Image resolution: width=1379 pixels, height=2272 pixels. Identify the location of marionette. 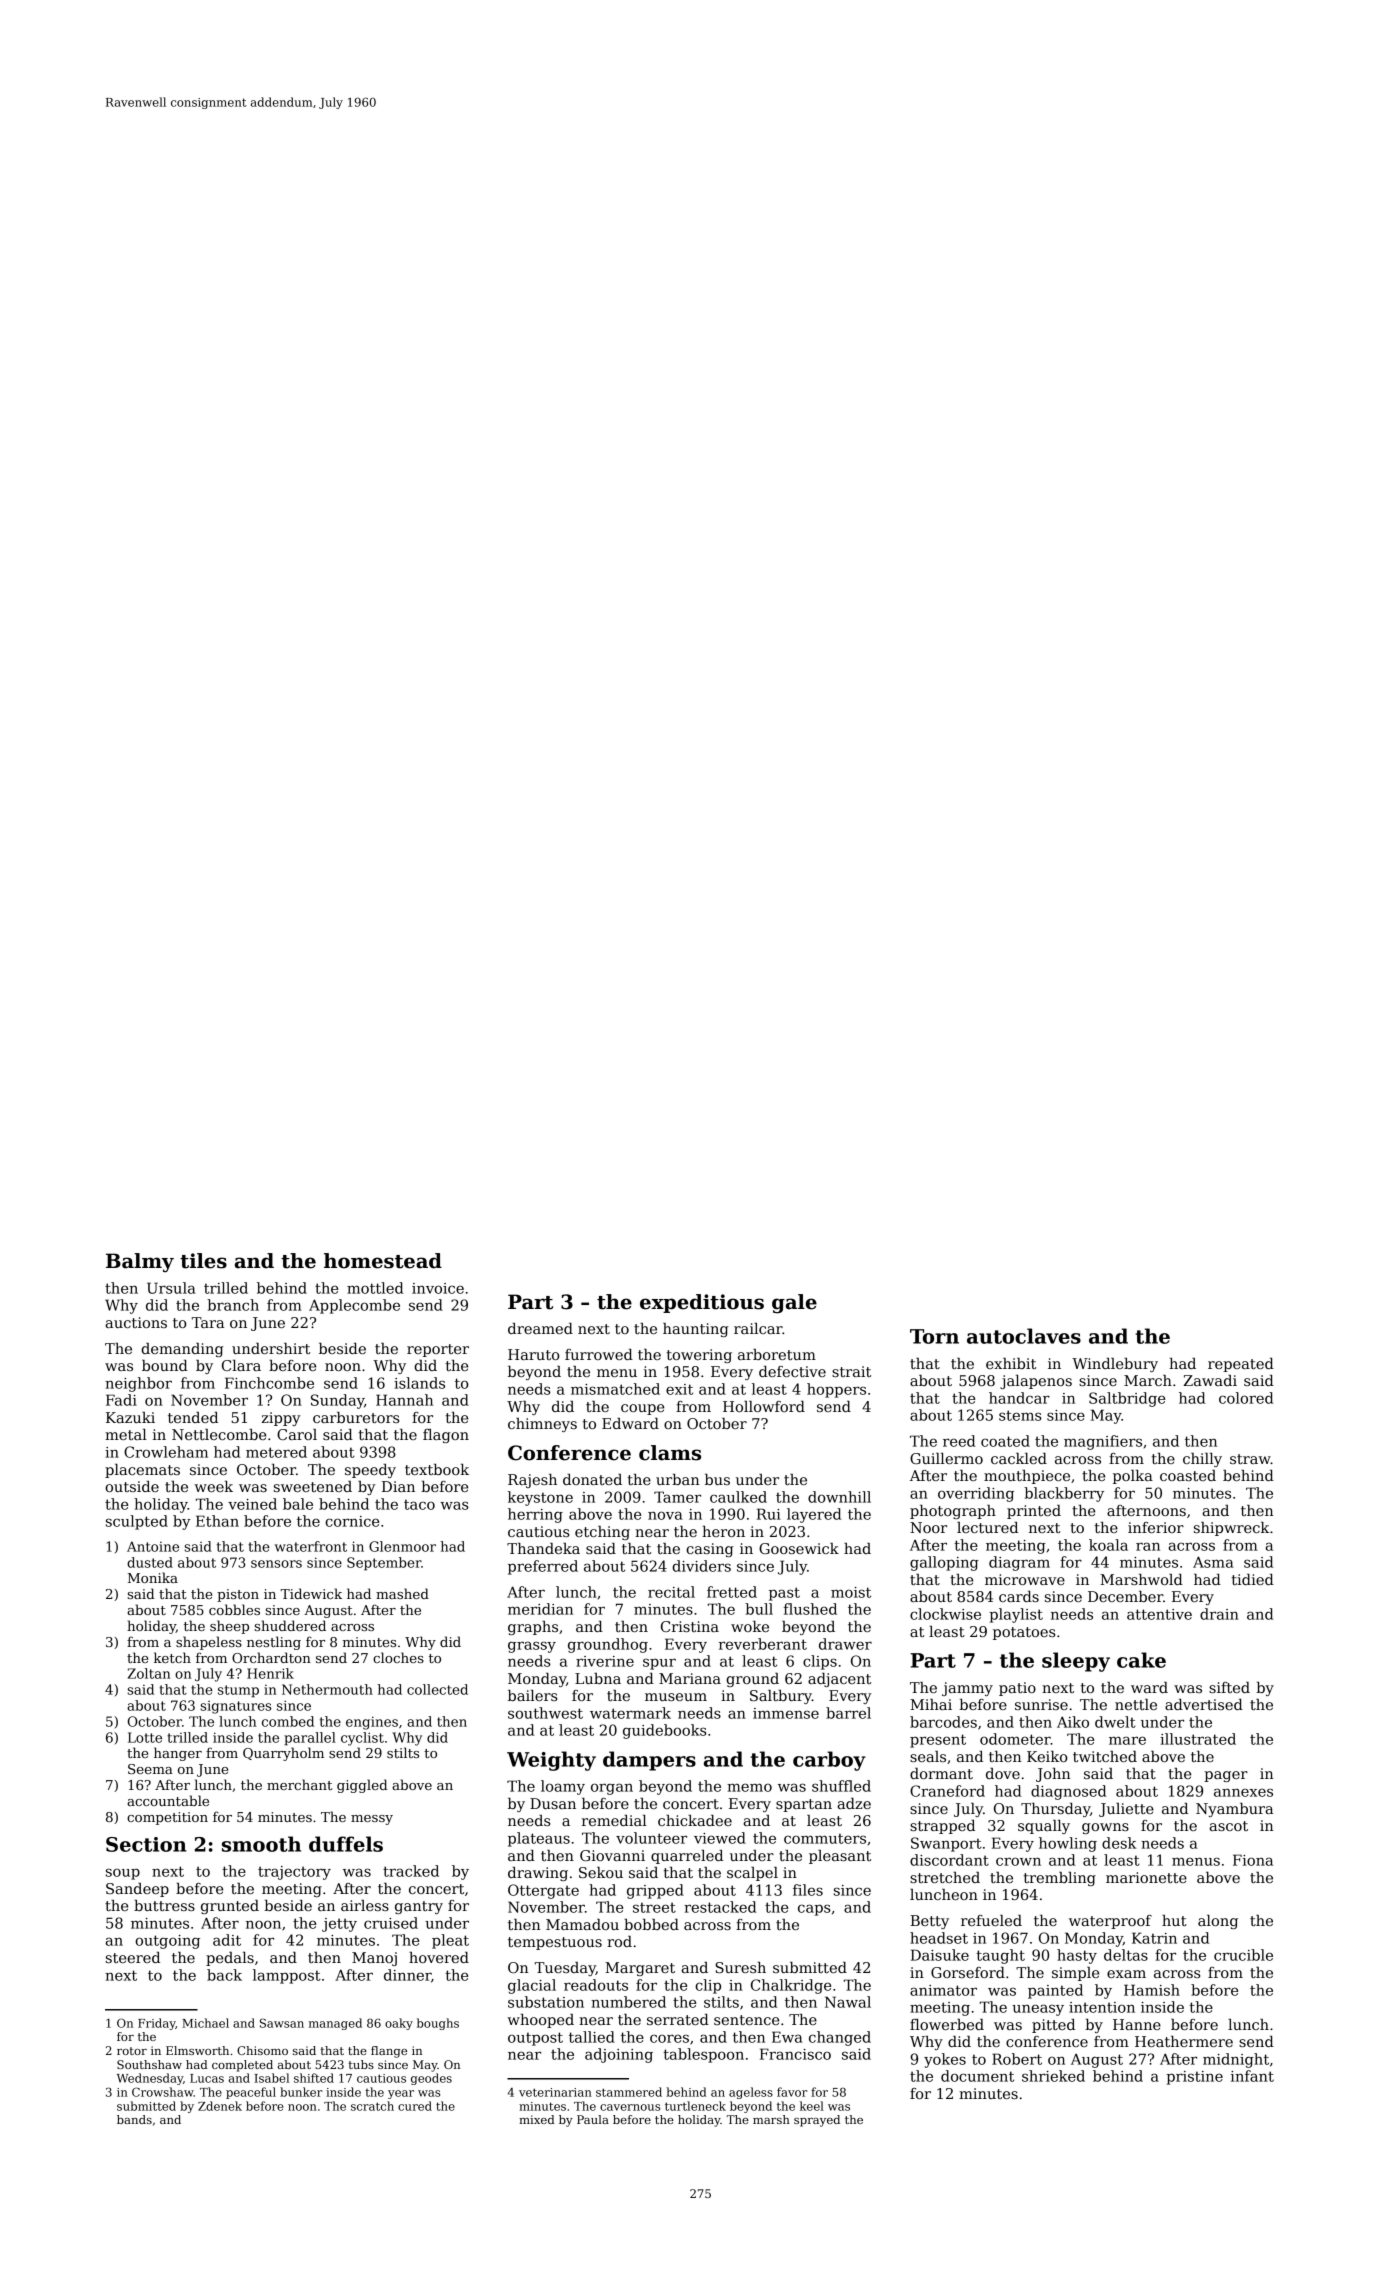
(1146, 1877).
